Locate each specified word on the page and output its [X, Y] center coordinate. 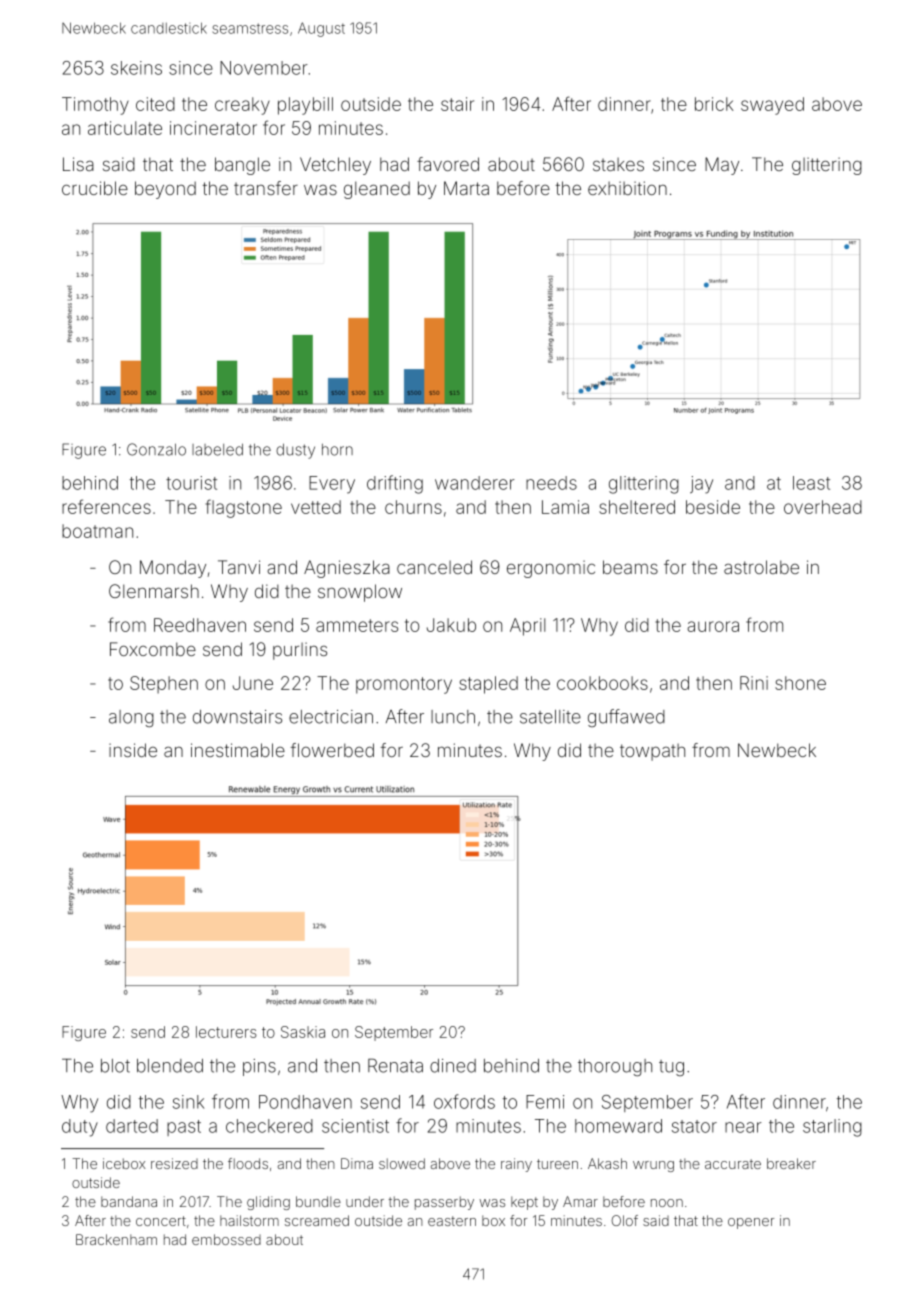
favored [448, 164]
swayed [772, 106]
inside [133, 750]
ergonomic [551, 569]
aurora [713, 626]
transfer [266, 188]
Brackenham [116, 1239]
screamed [317, 1220]
